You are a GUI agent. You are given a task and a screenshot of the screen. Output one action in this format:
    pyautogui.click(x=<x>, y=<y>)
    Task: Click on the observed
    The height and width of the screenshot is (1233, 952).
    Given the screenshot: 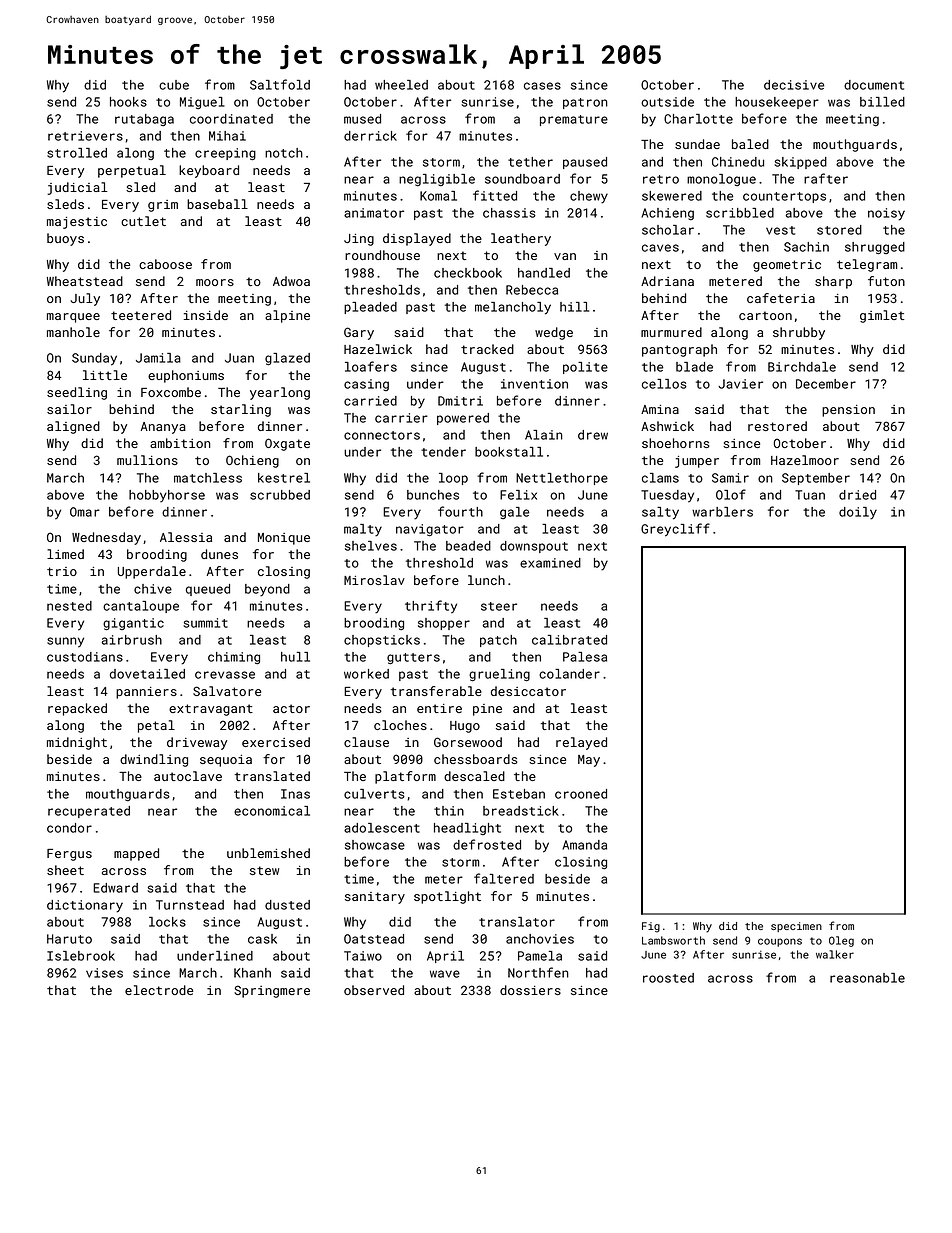 What is the action you would take?
    pyautogui.click(x=374, y=990)
